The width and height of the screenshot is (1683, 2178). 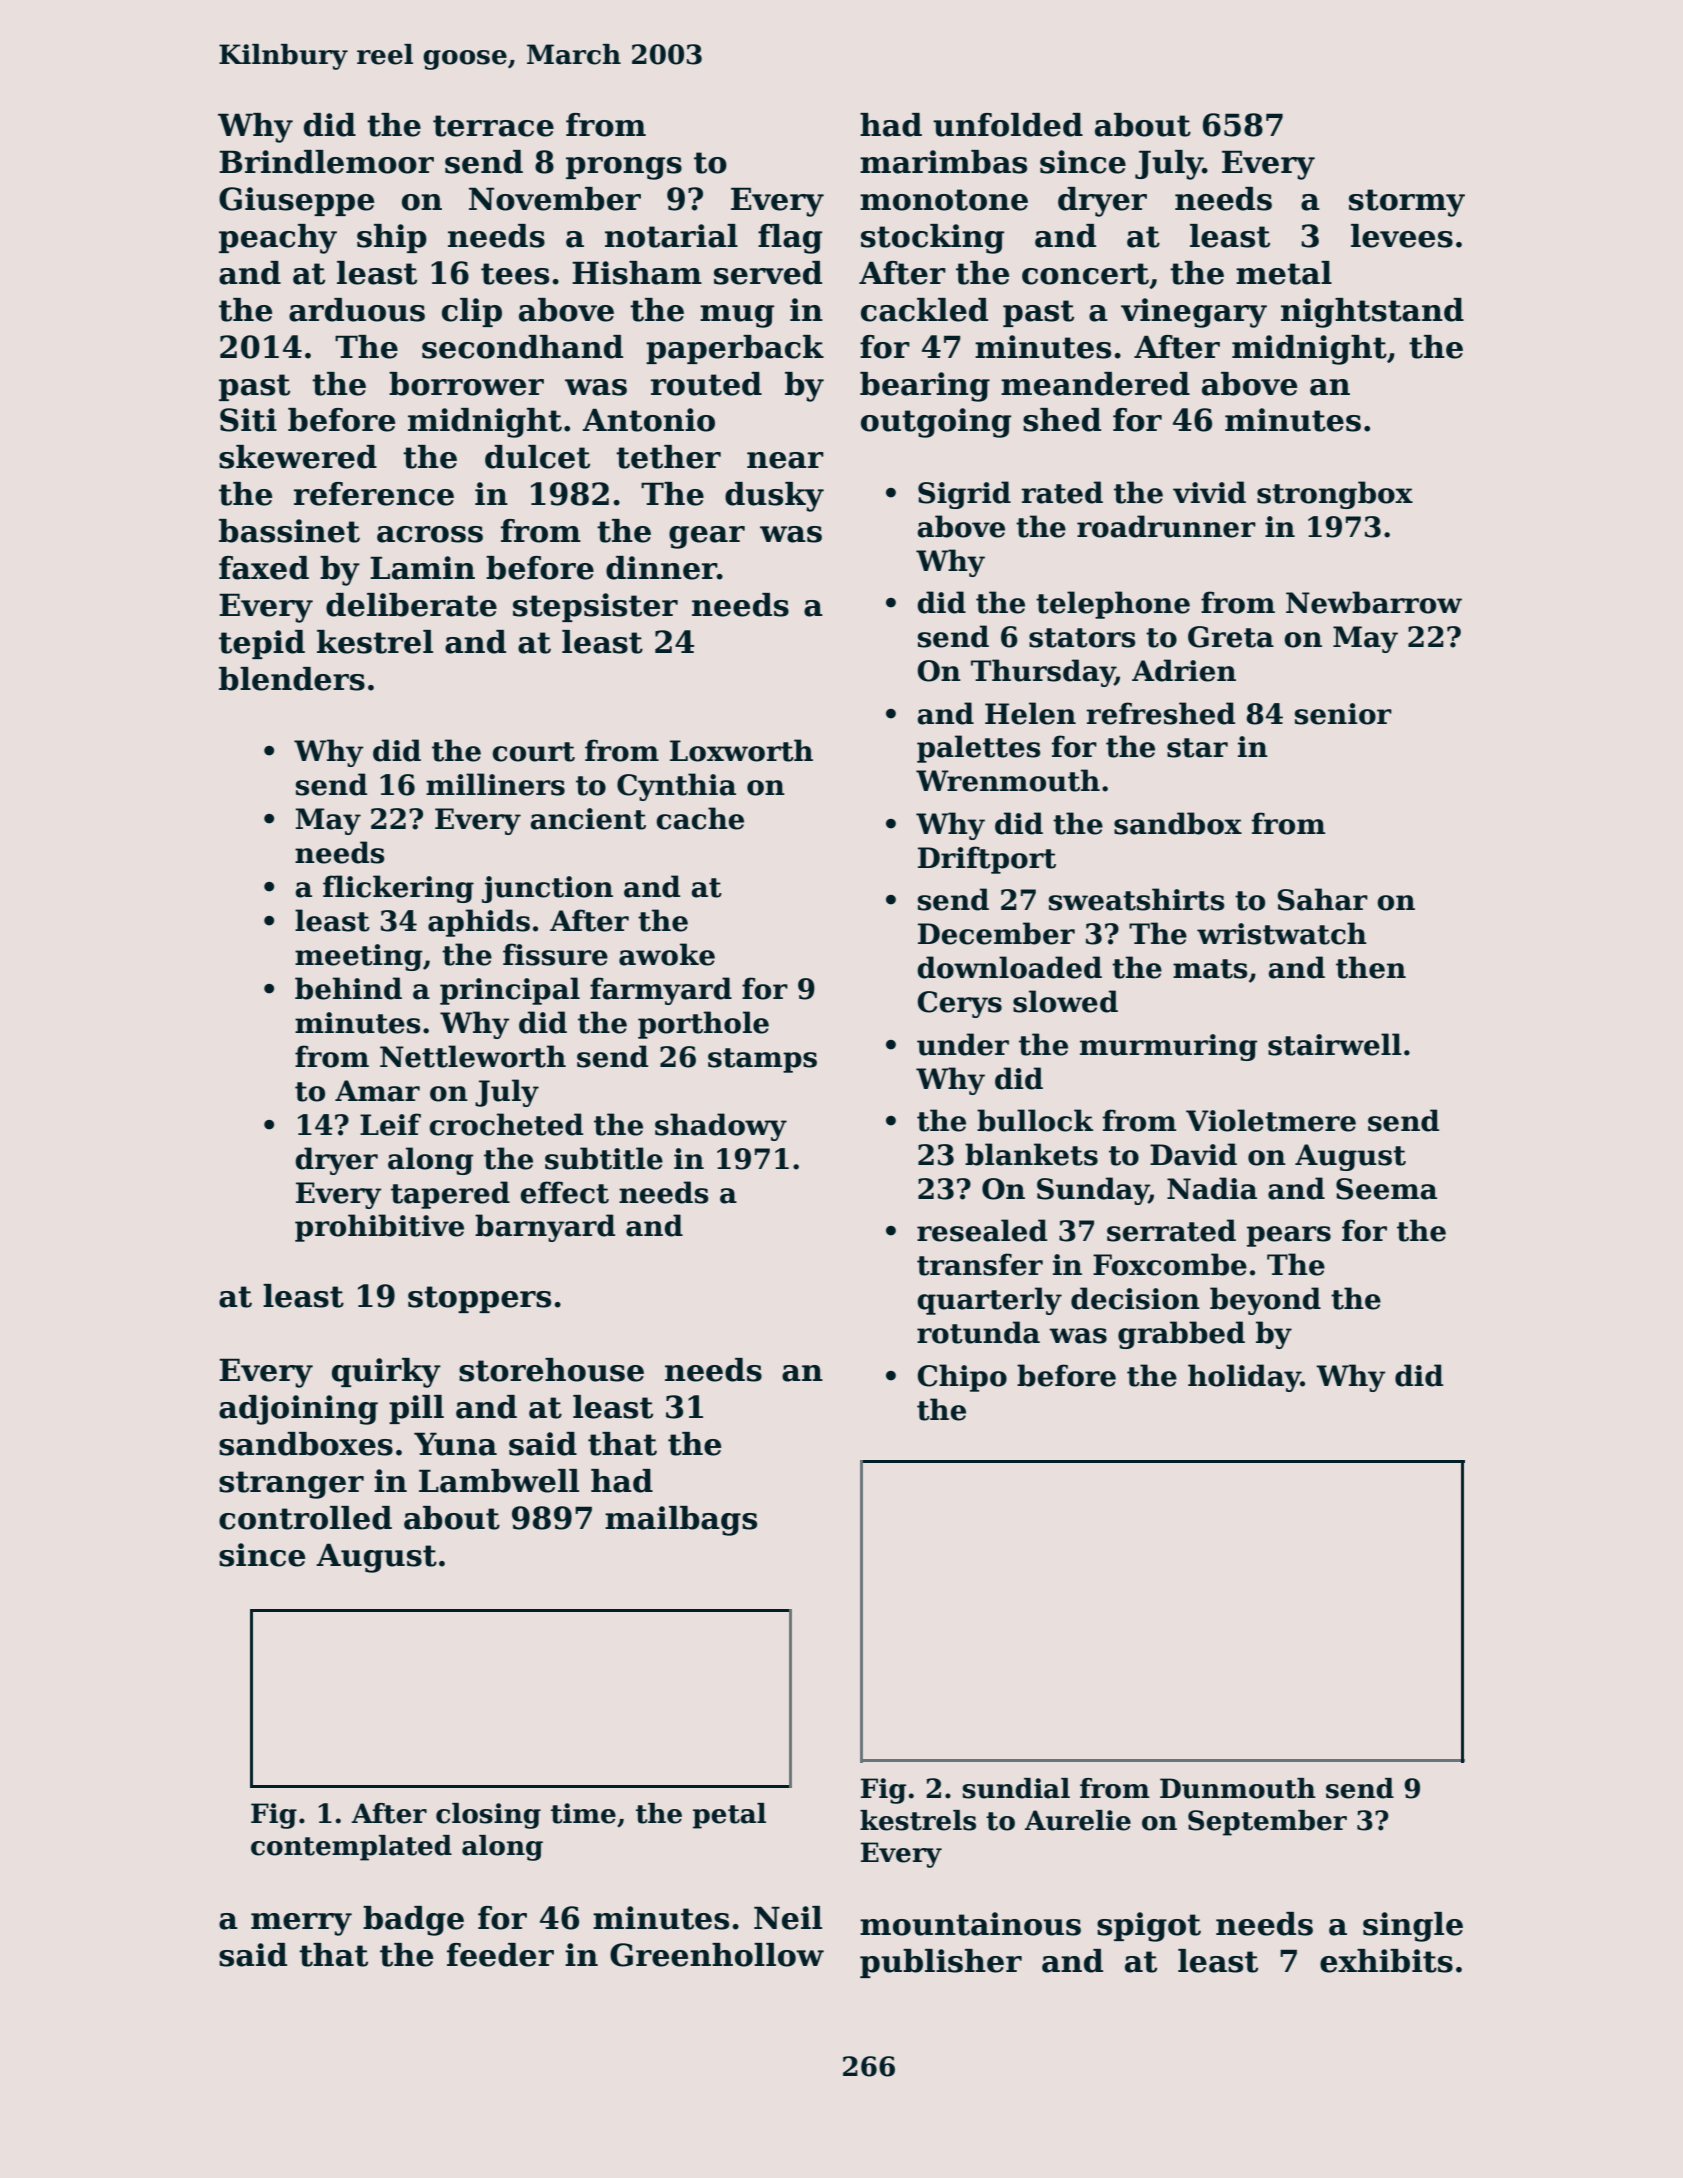 I want to click on arduous, so click(x=357, y=310).
